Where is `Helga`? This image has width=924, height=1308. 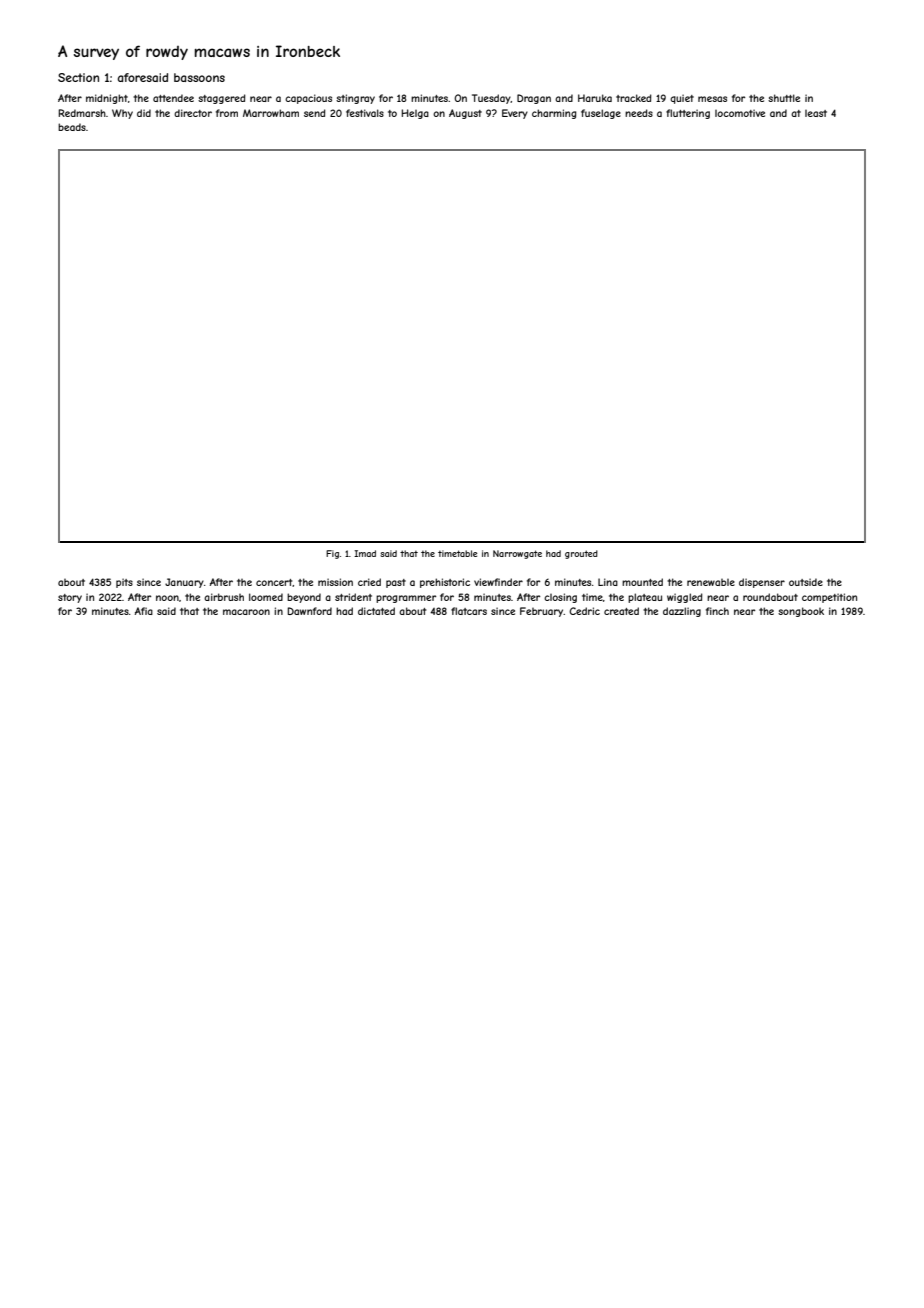
Helga is located at coordinates (415, 114).
